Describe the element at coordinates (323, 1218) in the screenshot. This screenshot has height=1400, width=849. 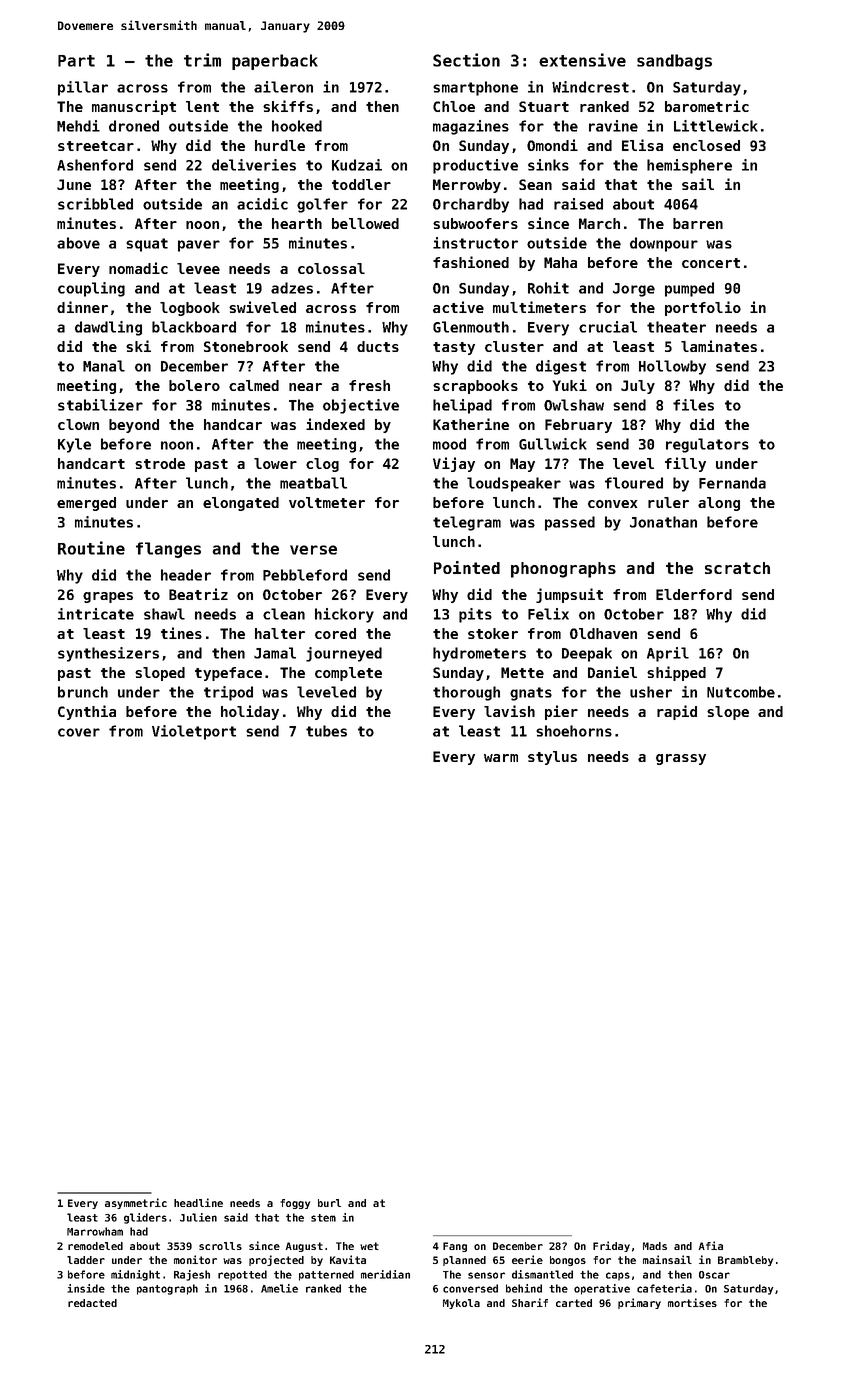
I see `stem` at that location.
